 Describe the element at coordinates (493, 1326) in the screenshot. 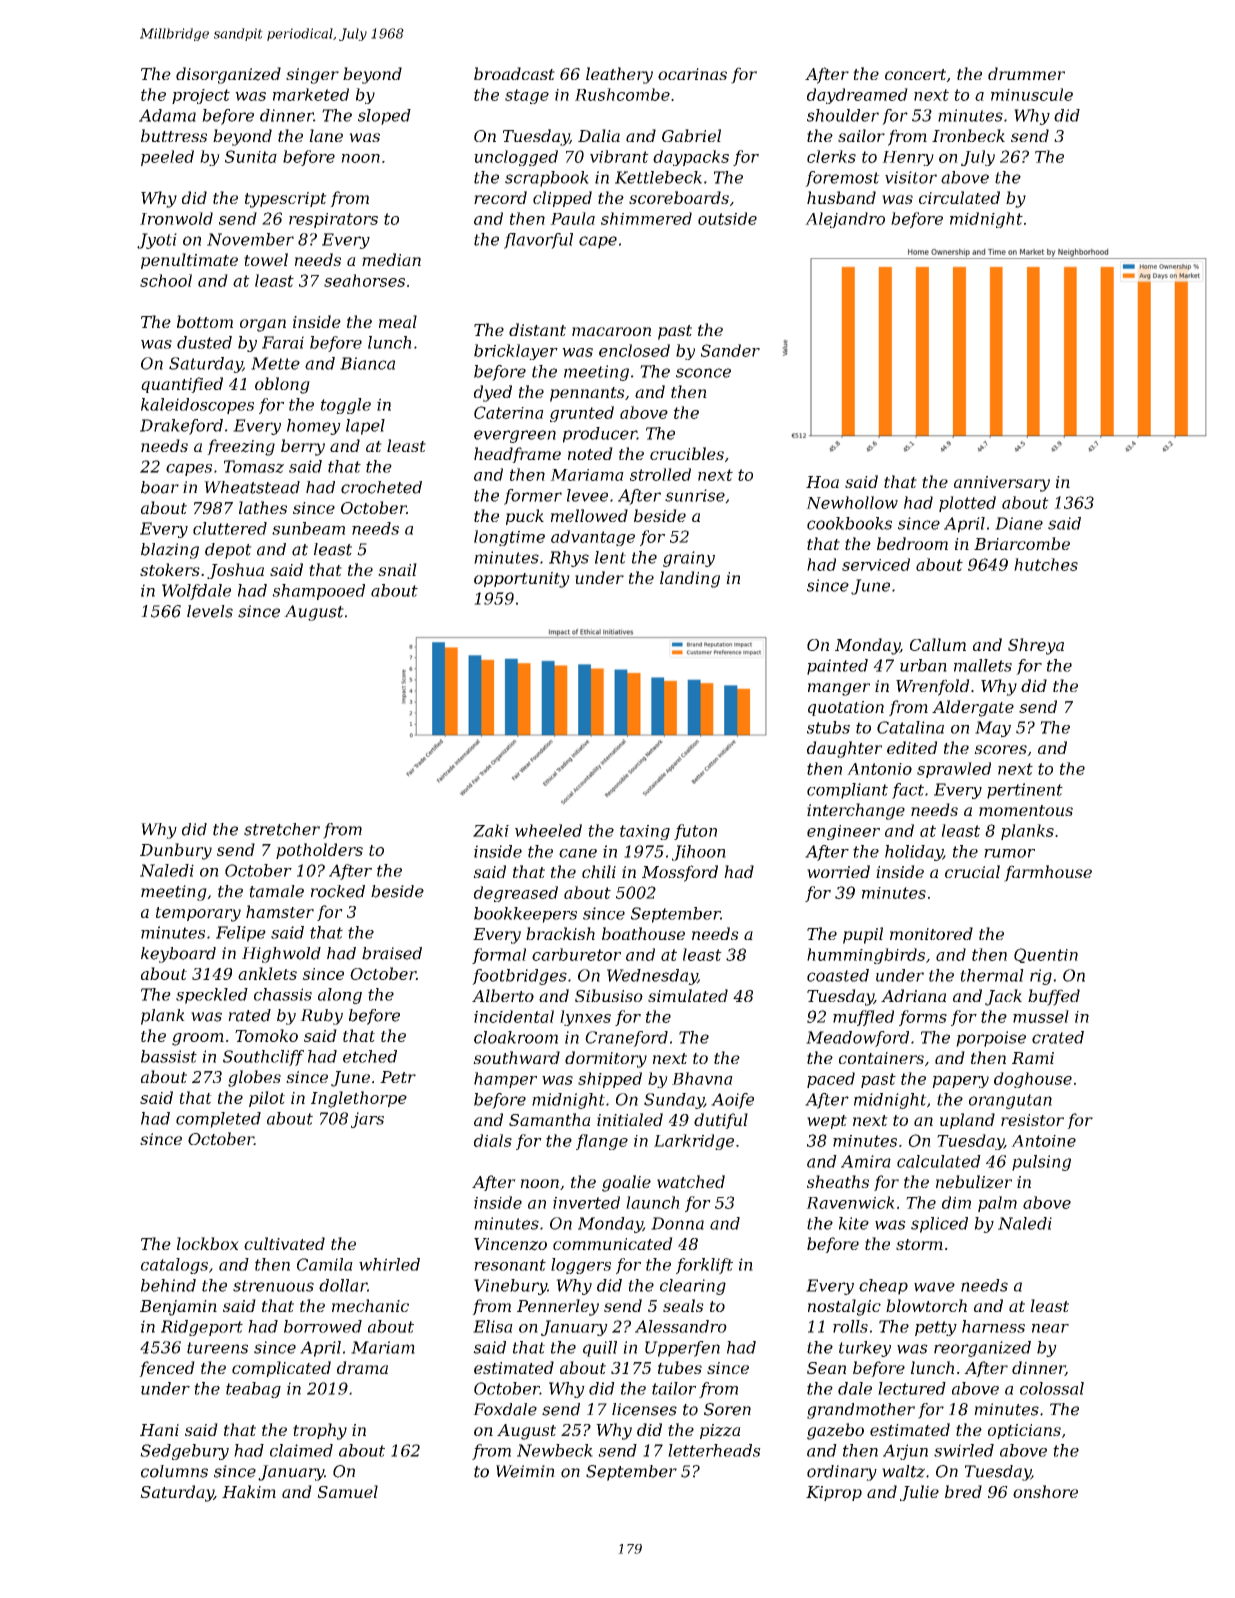

I see `Elisa` at that location.
